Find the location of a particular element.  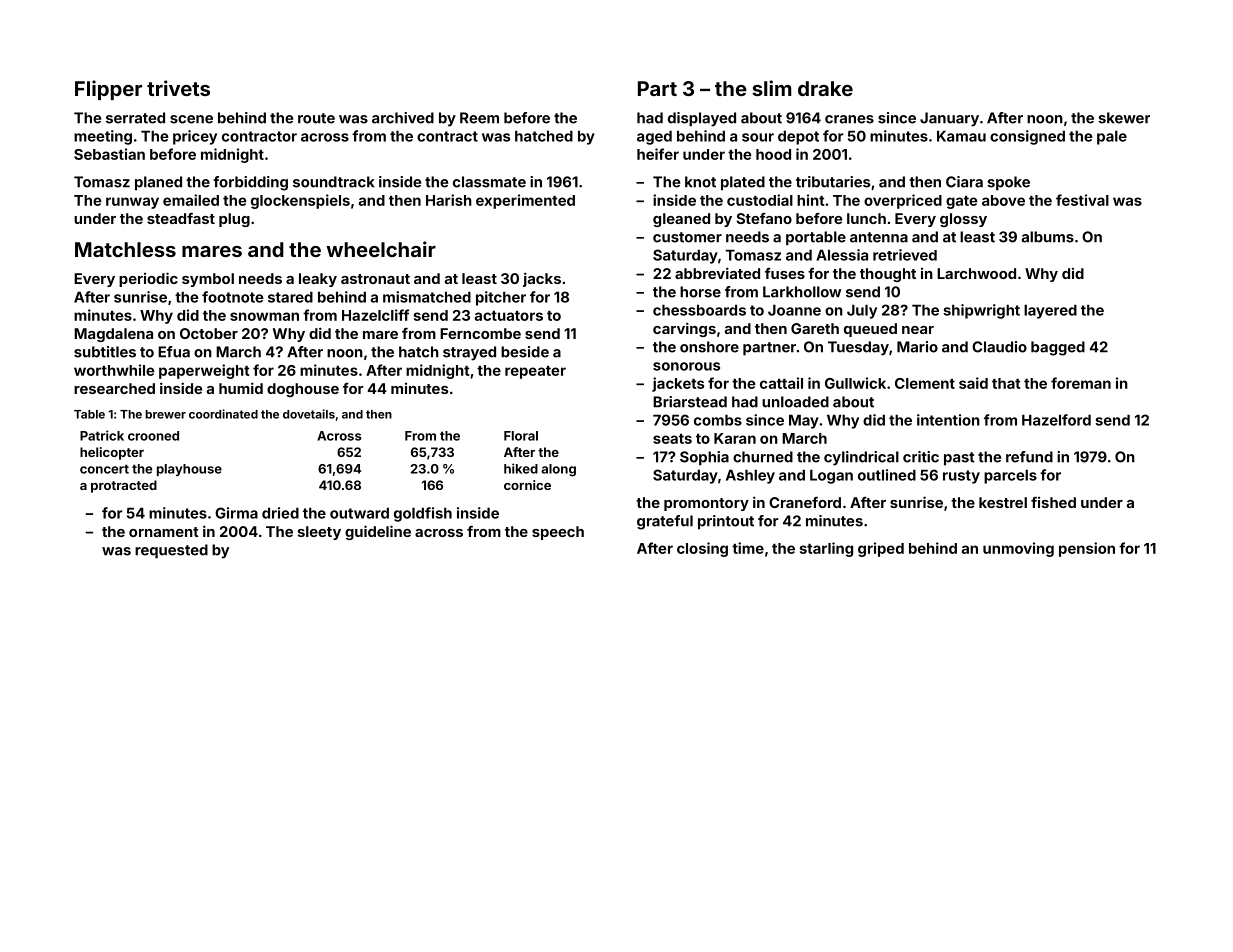

seats is located at coordinates (672, 439).
